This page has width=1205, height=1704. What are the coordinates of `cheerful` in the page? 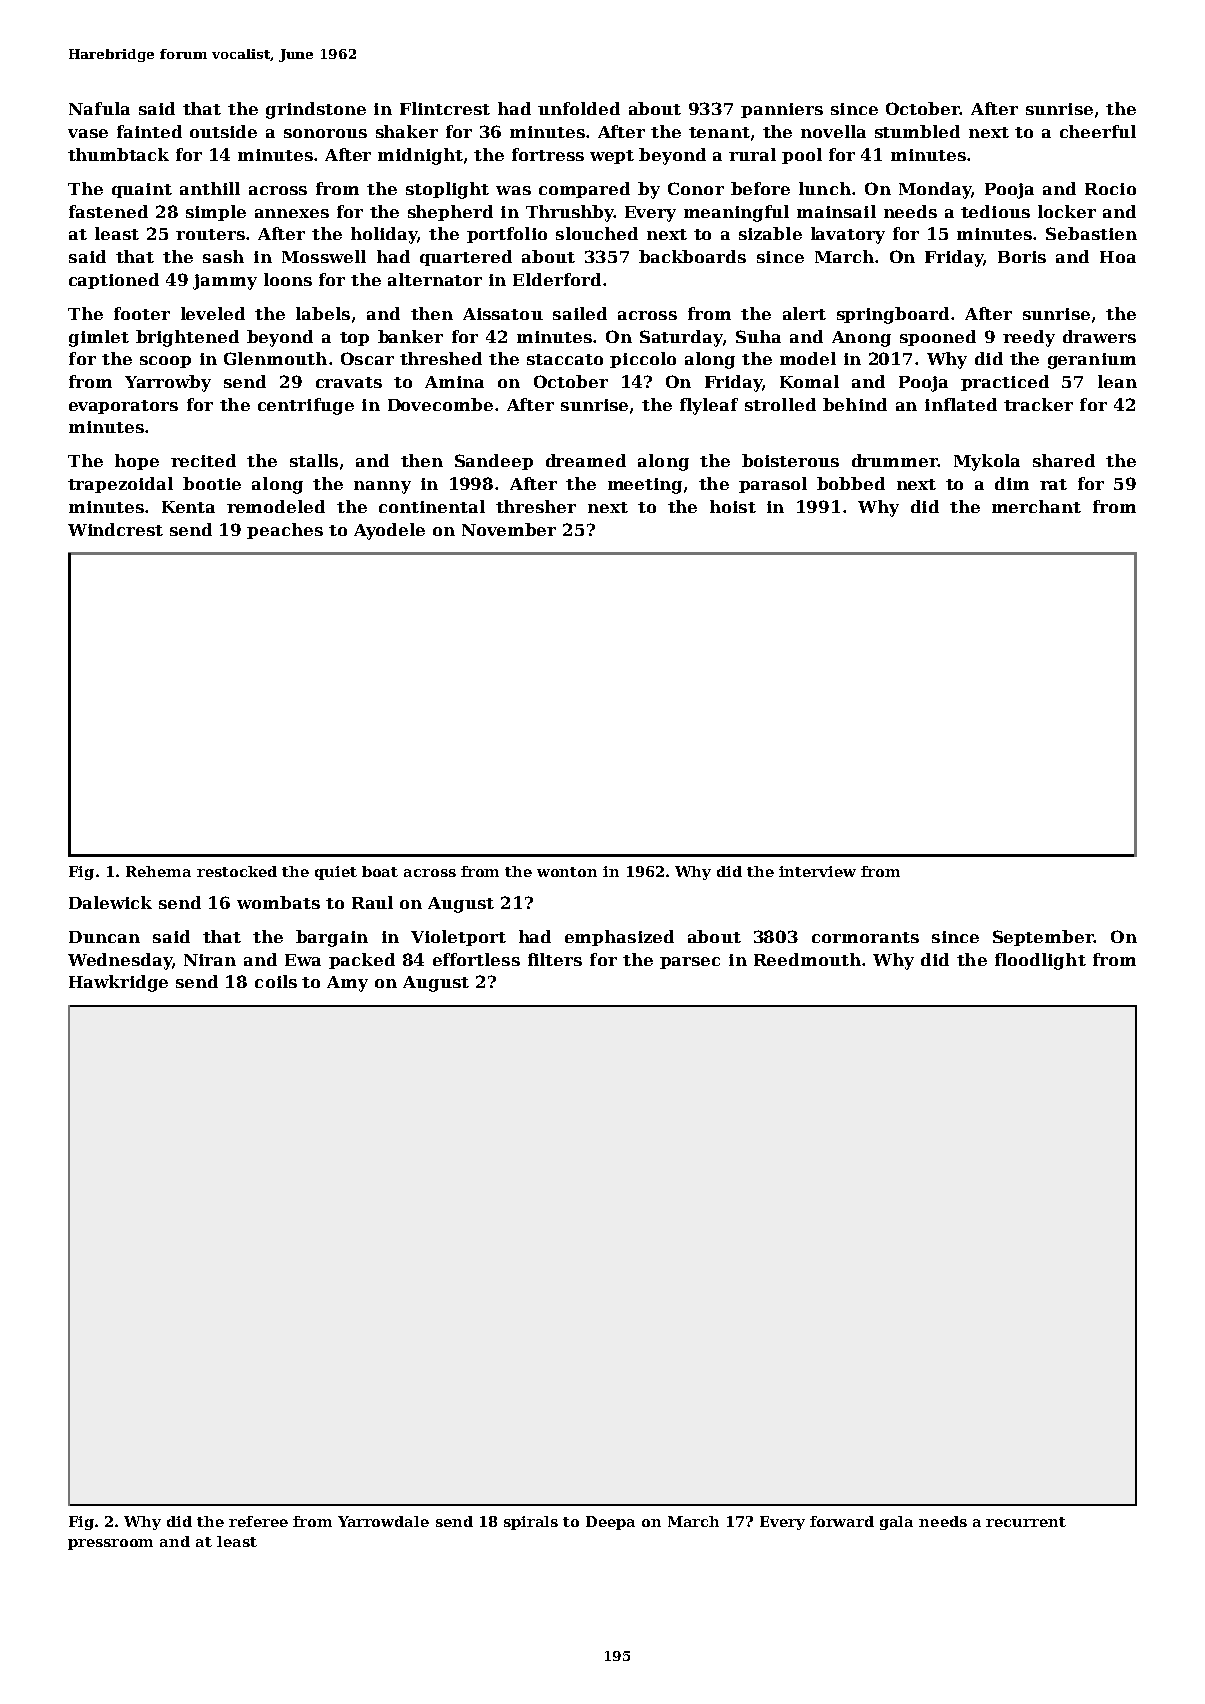 It's located at (1098, 131).
